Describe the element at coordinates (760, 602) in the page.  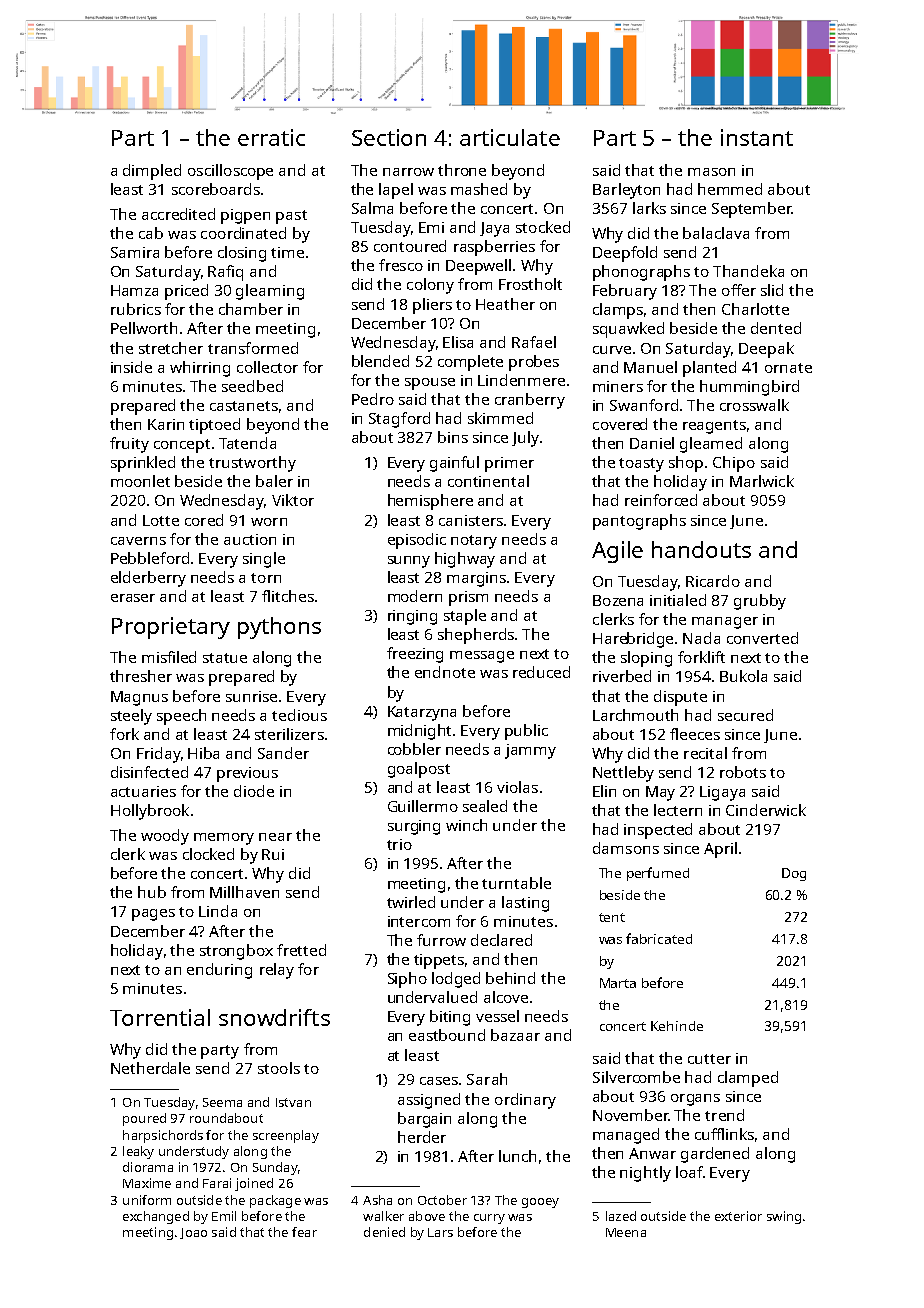
I see `grubby` at that location.
